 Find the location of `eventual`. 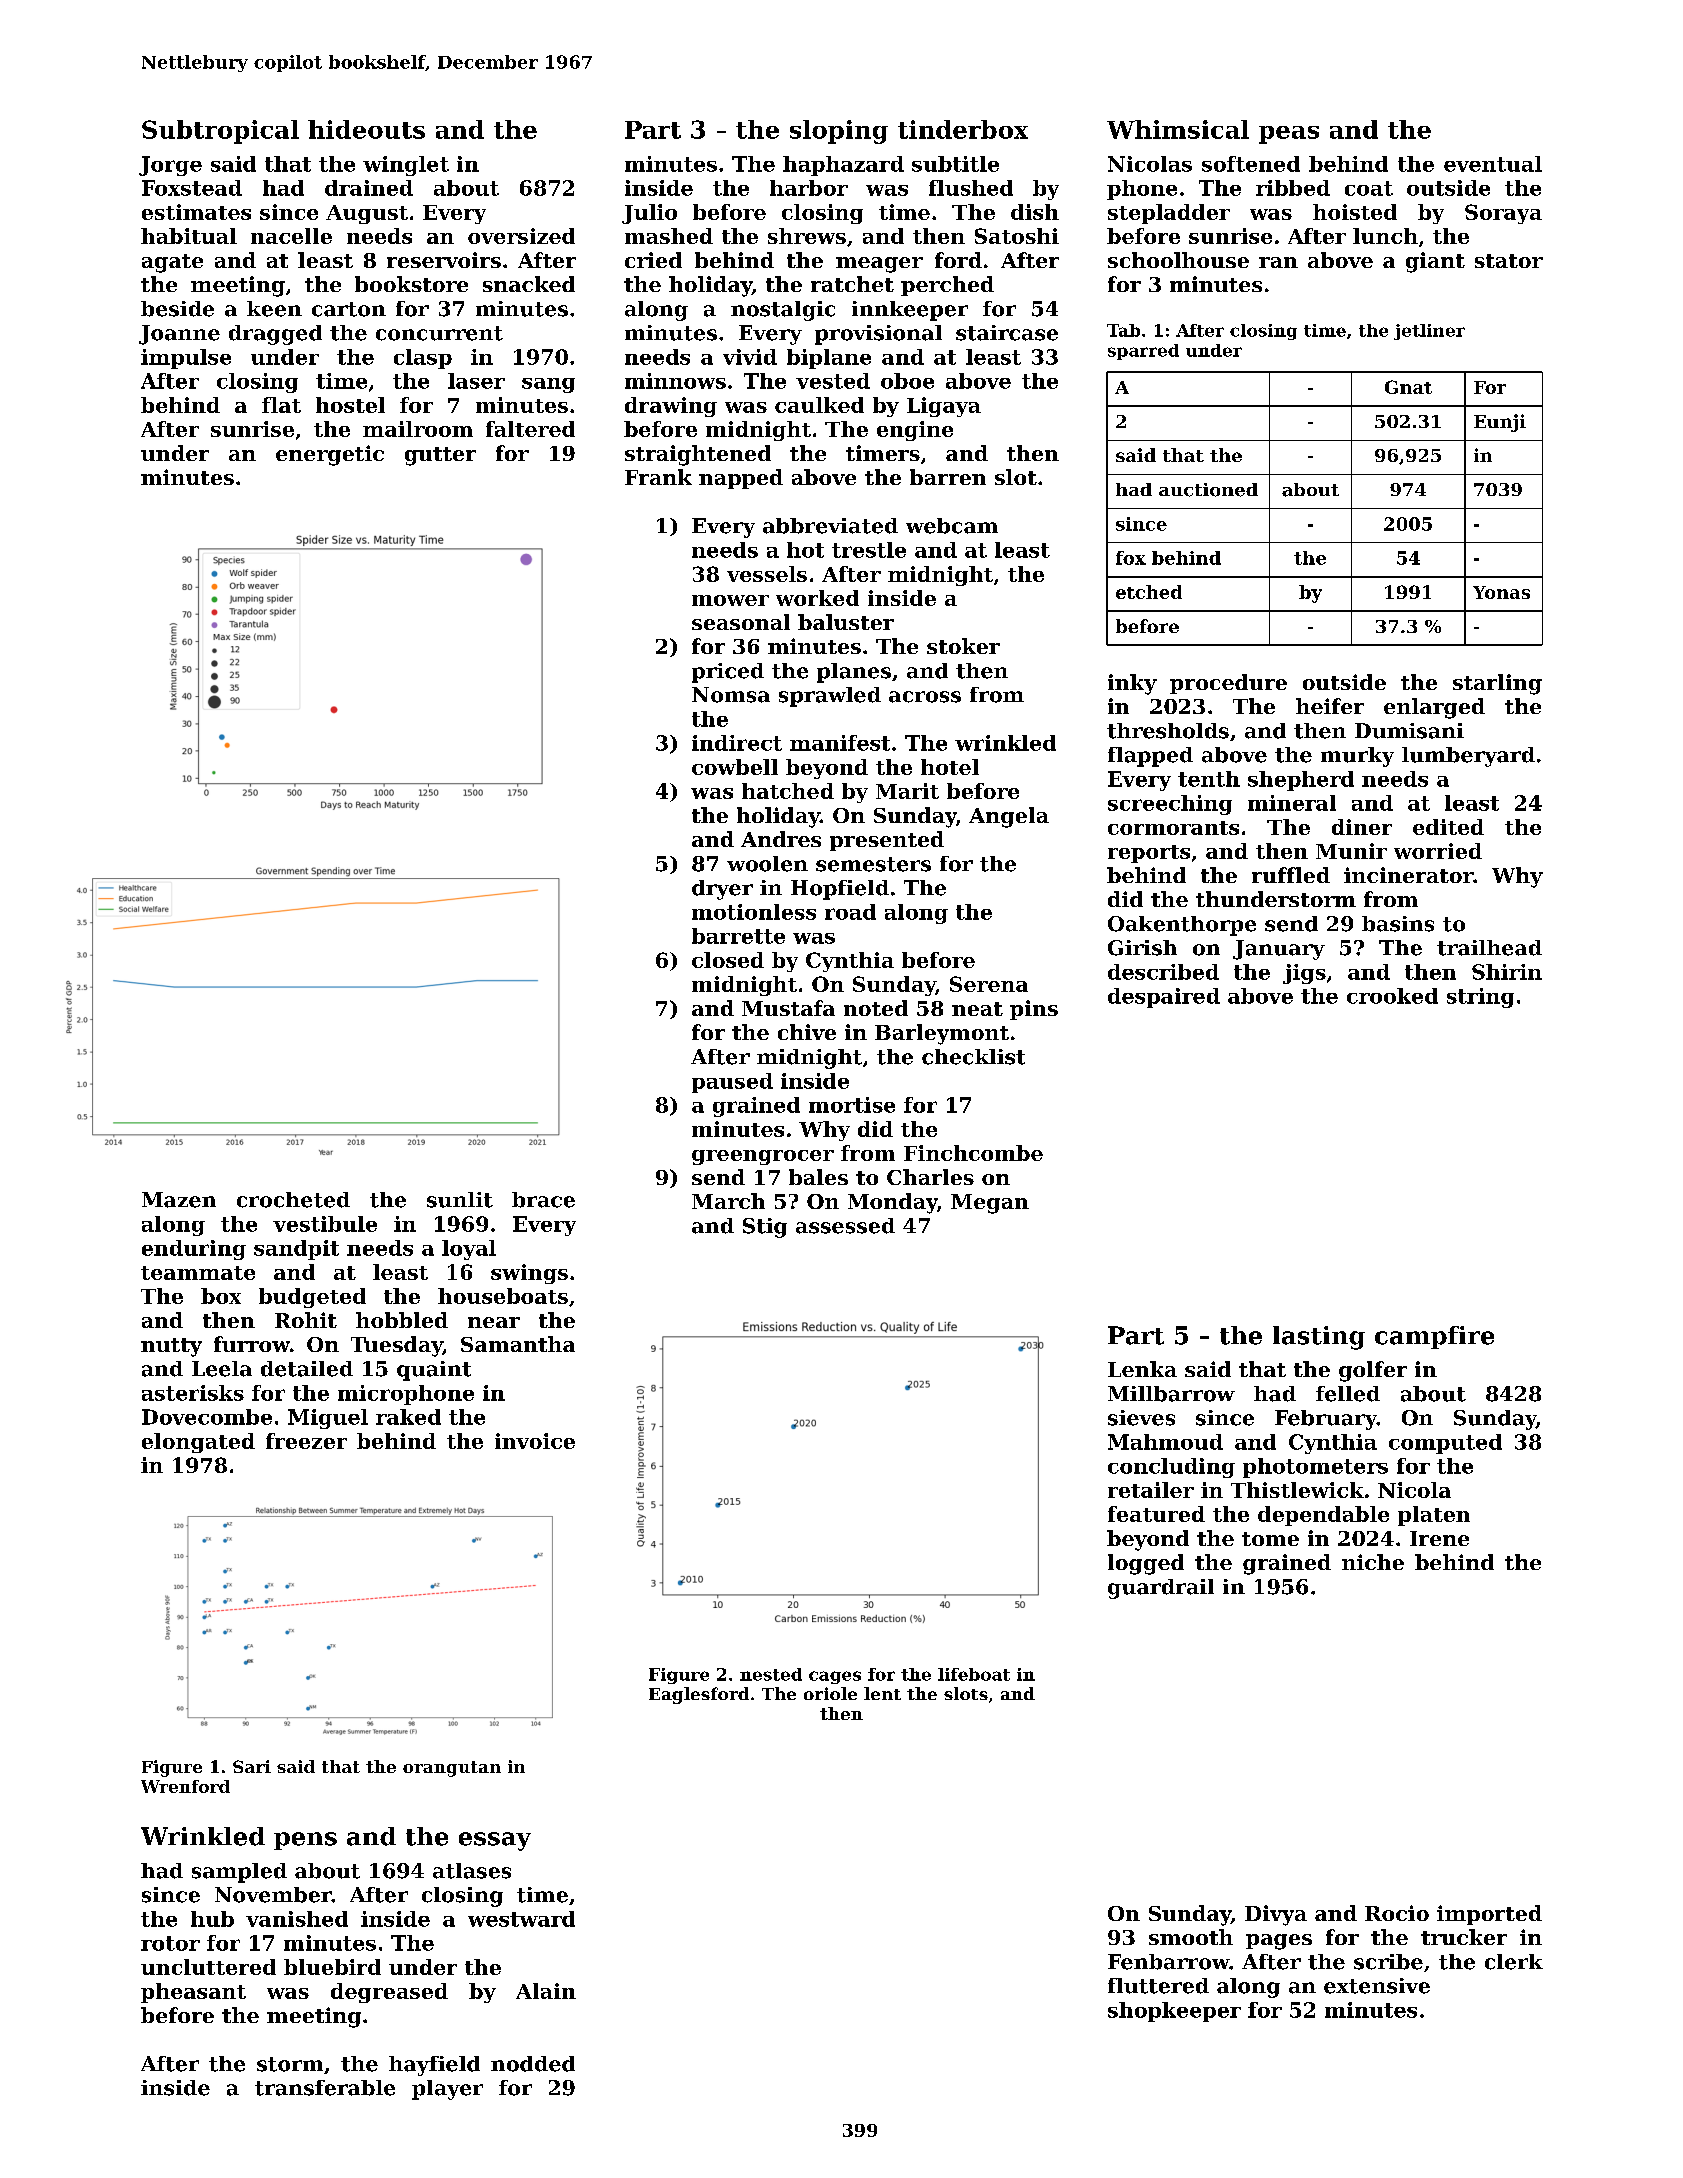

eventual is located at coordinates (1493, 164).
